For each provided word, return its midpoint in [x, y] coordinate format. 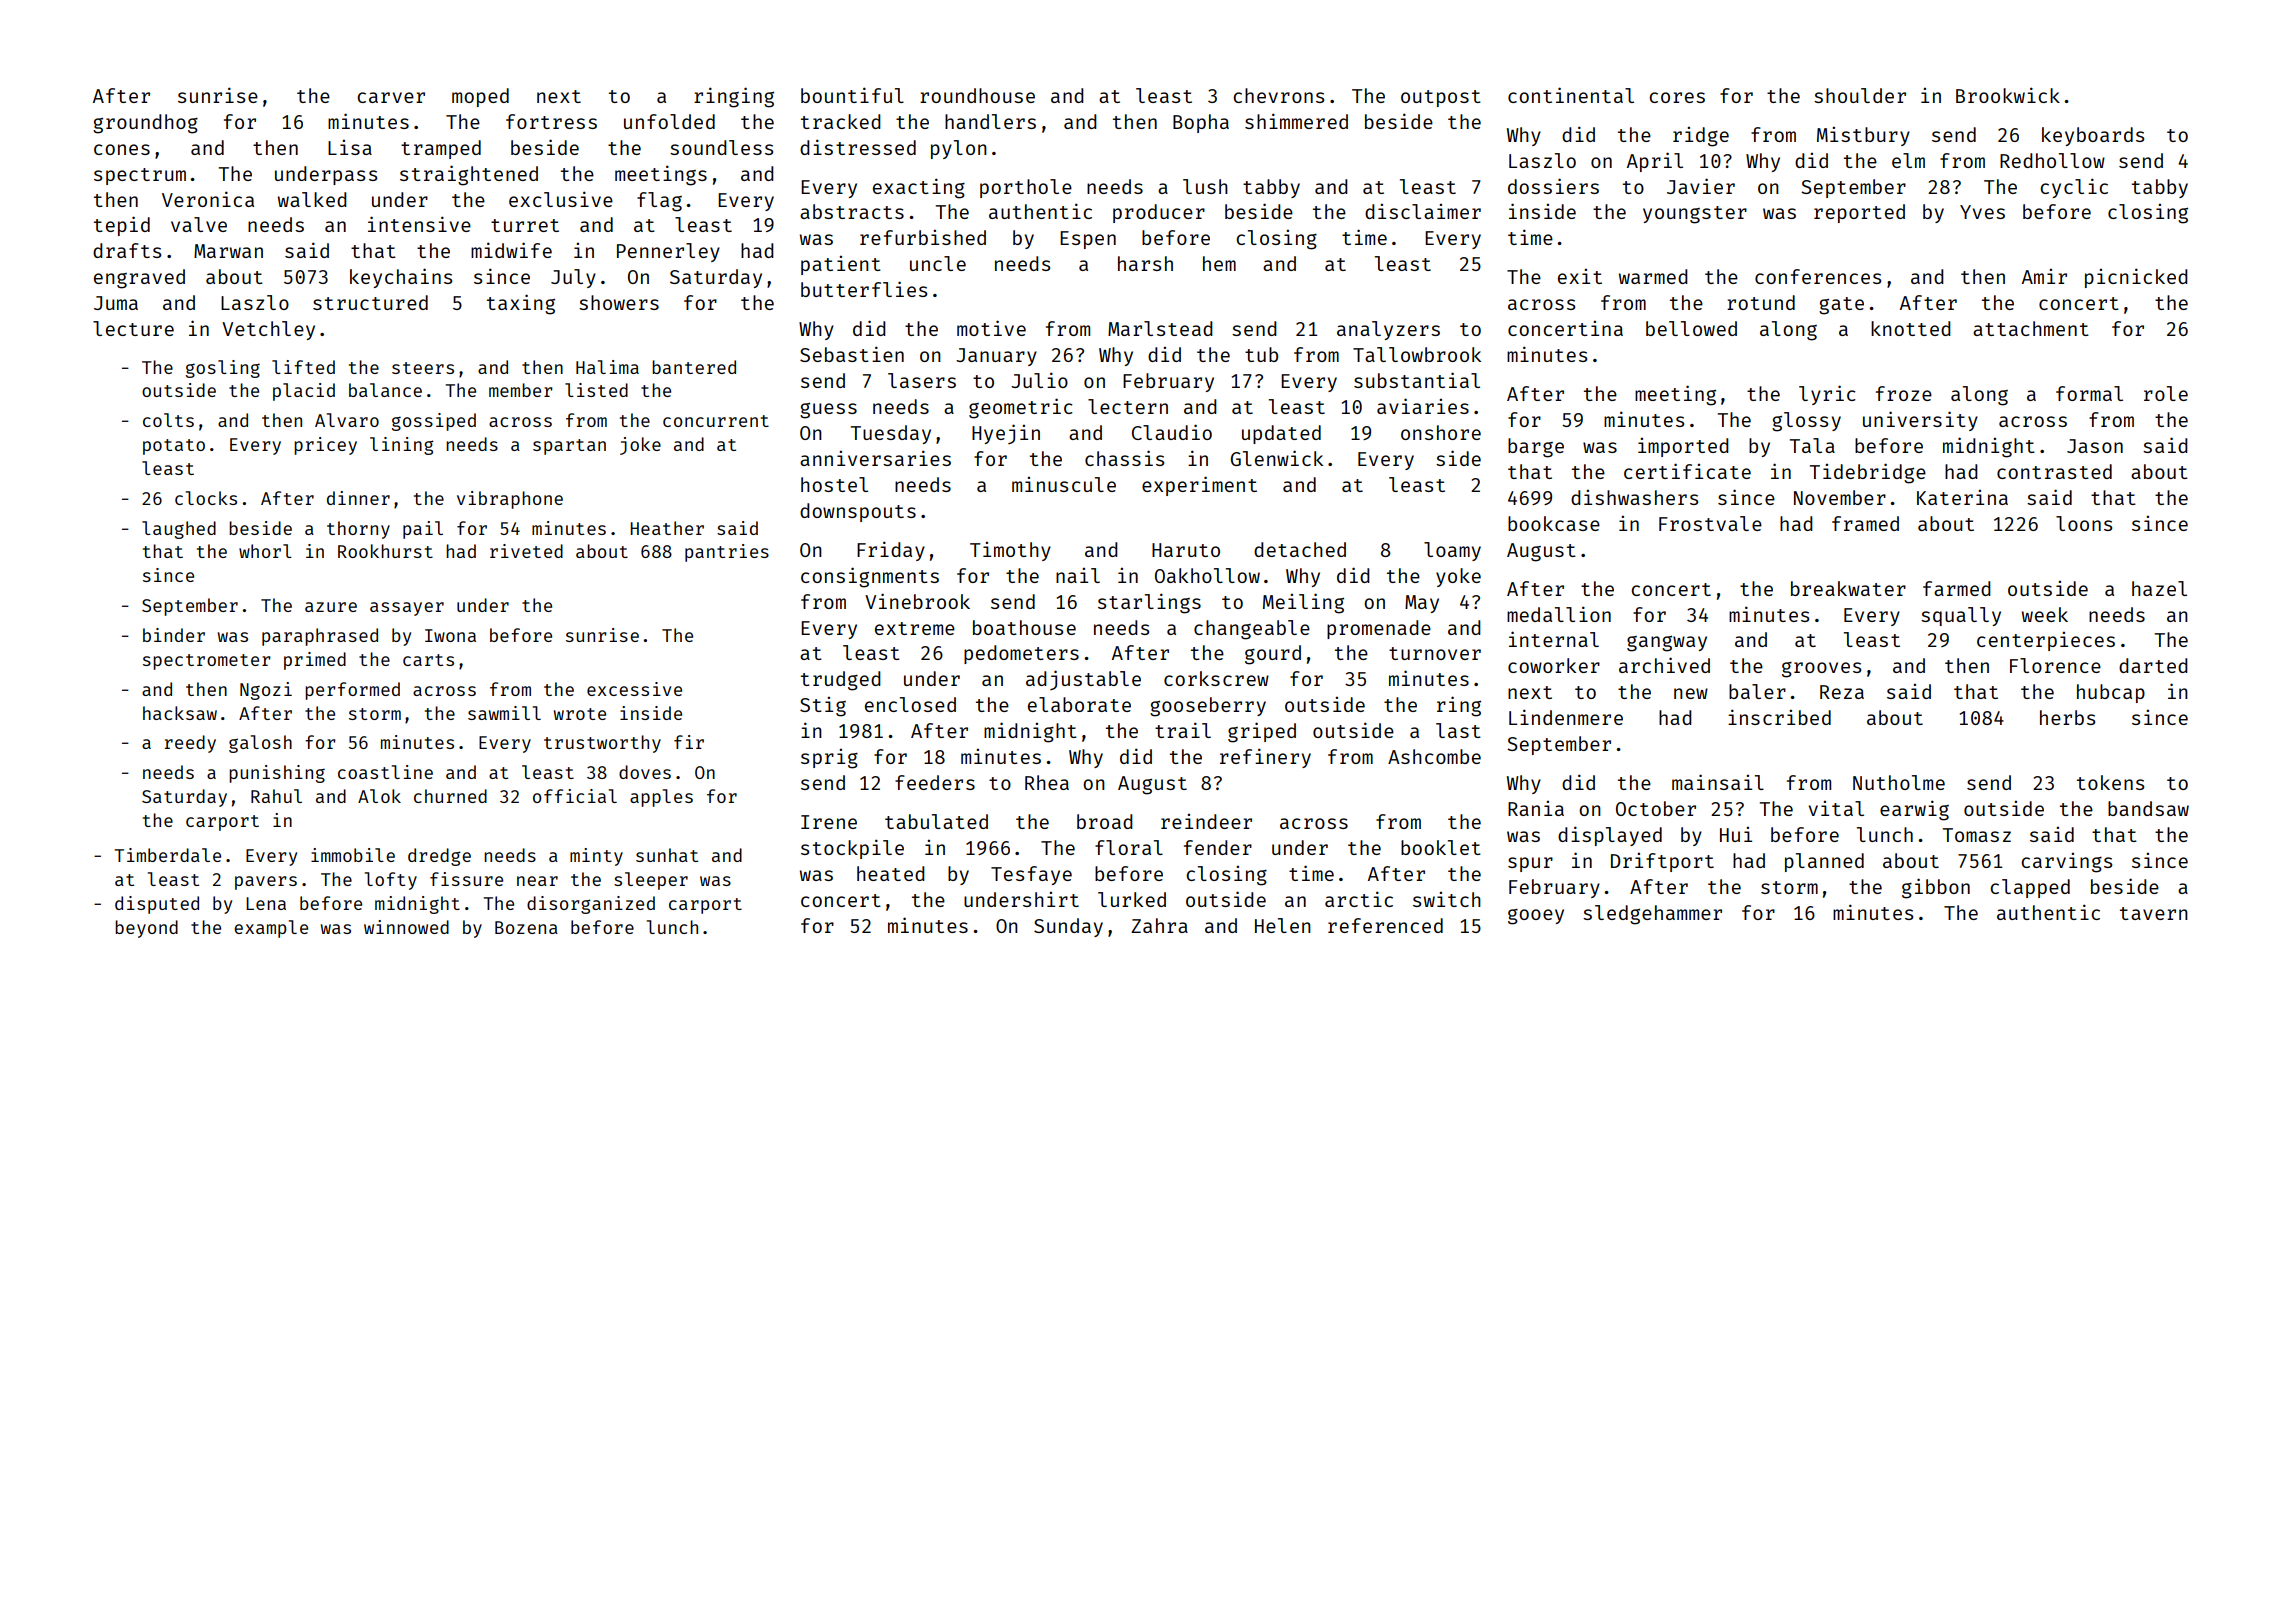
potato [174, 447]
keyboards [2093, 136]
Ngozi [266, 691]
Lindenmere [1566, 717]
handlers [990, 121]
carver [391, 97]
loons [2084, 523]
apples [661, 798]
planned [1824, 862]
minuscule [1064, 484]
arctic [1359, 899]
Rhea [1047, 782]
